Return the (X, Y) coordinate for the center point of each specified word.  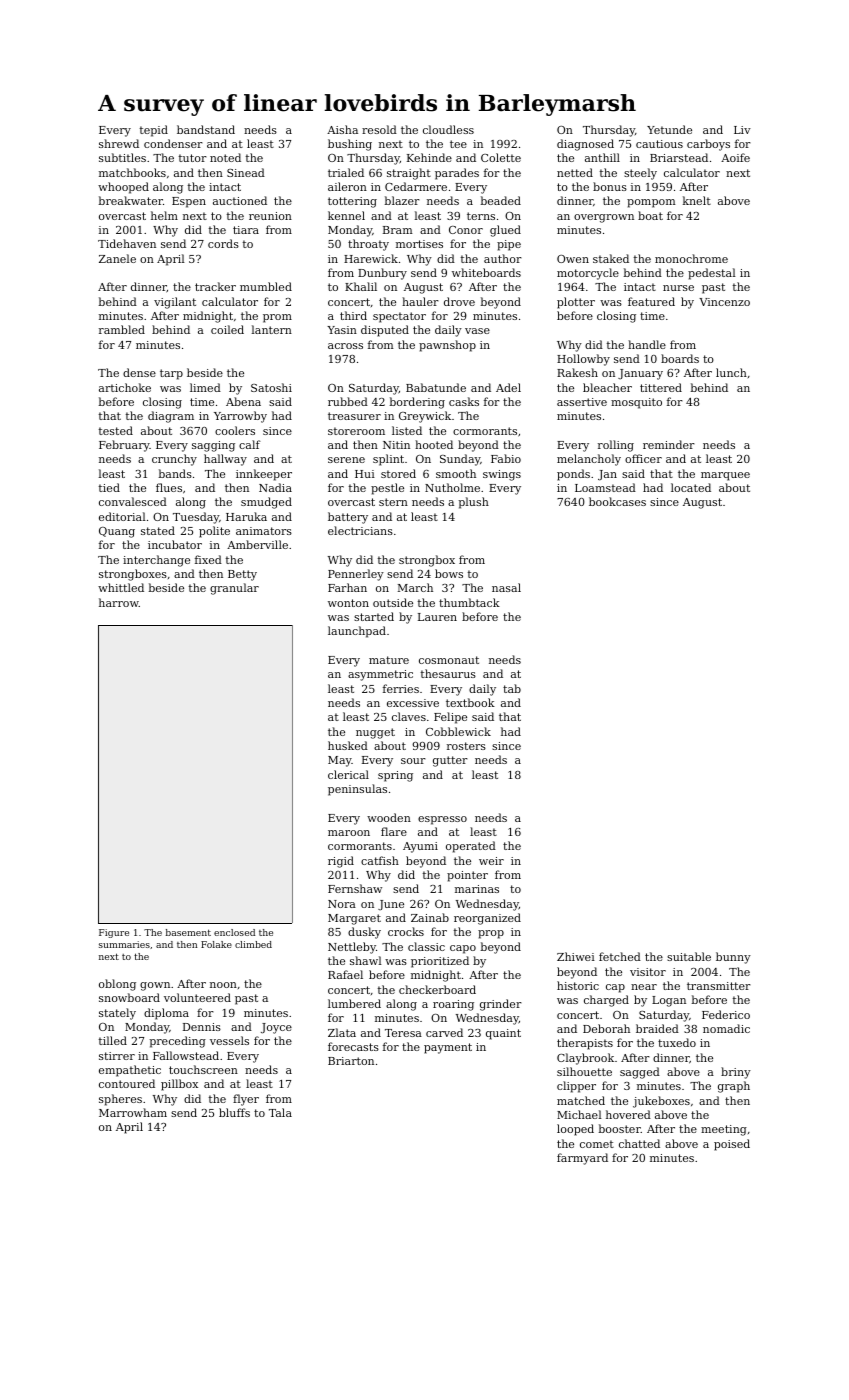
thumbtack (469, 602)
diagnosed (585, 145)
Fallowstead (186, 1055)
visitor (648, 972)
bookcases (617, 501)
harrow (119, 602)
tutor (192, 158)
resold (379, 129)
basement (188, 932)
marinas (477, 889)
